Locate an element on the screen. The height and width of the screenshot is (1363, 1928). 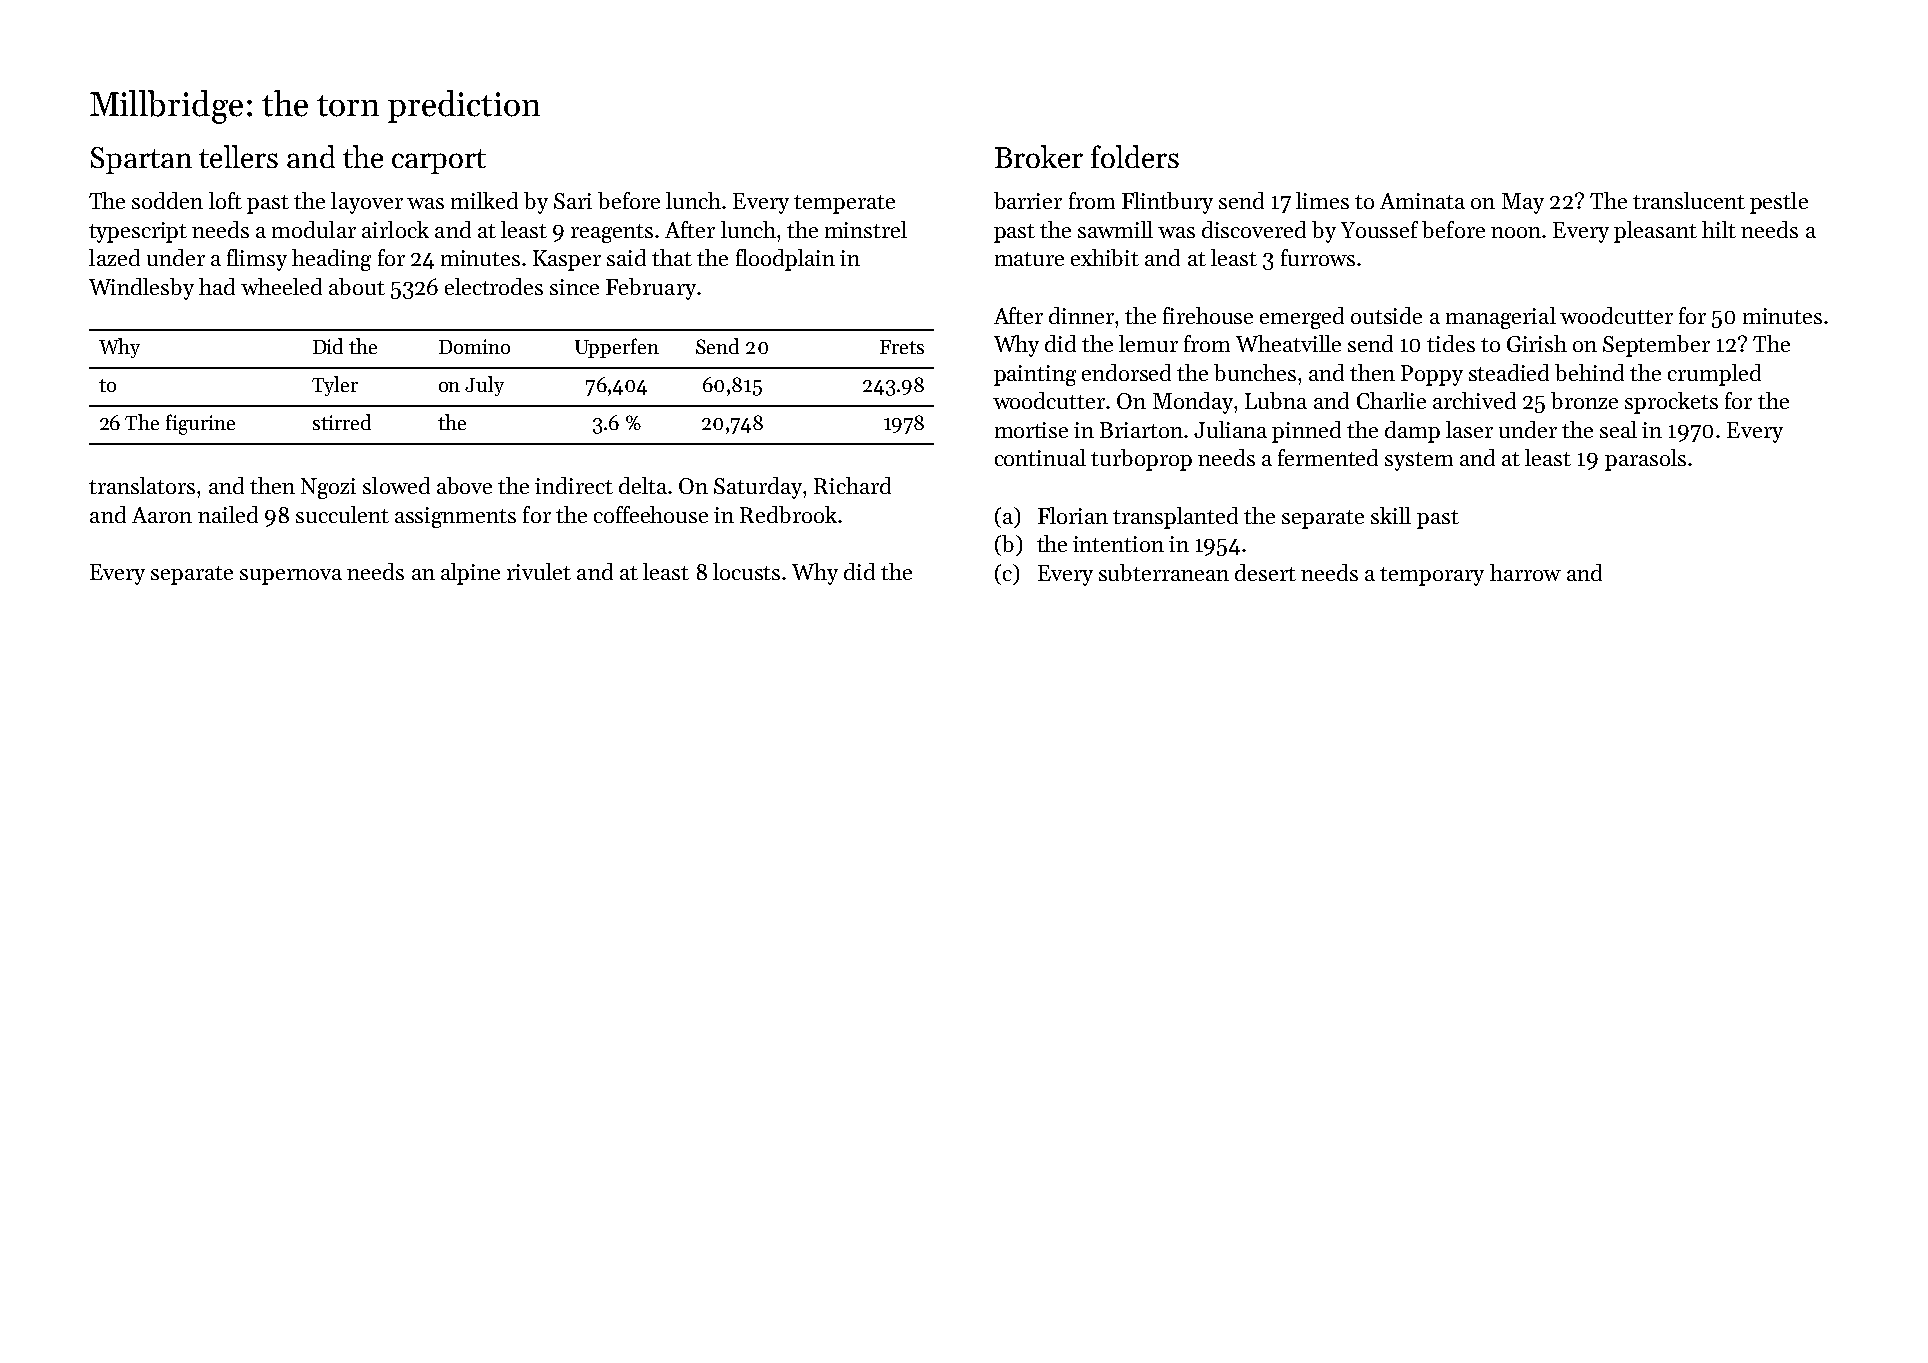
lemur is located at coordinates (1148, 343).
